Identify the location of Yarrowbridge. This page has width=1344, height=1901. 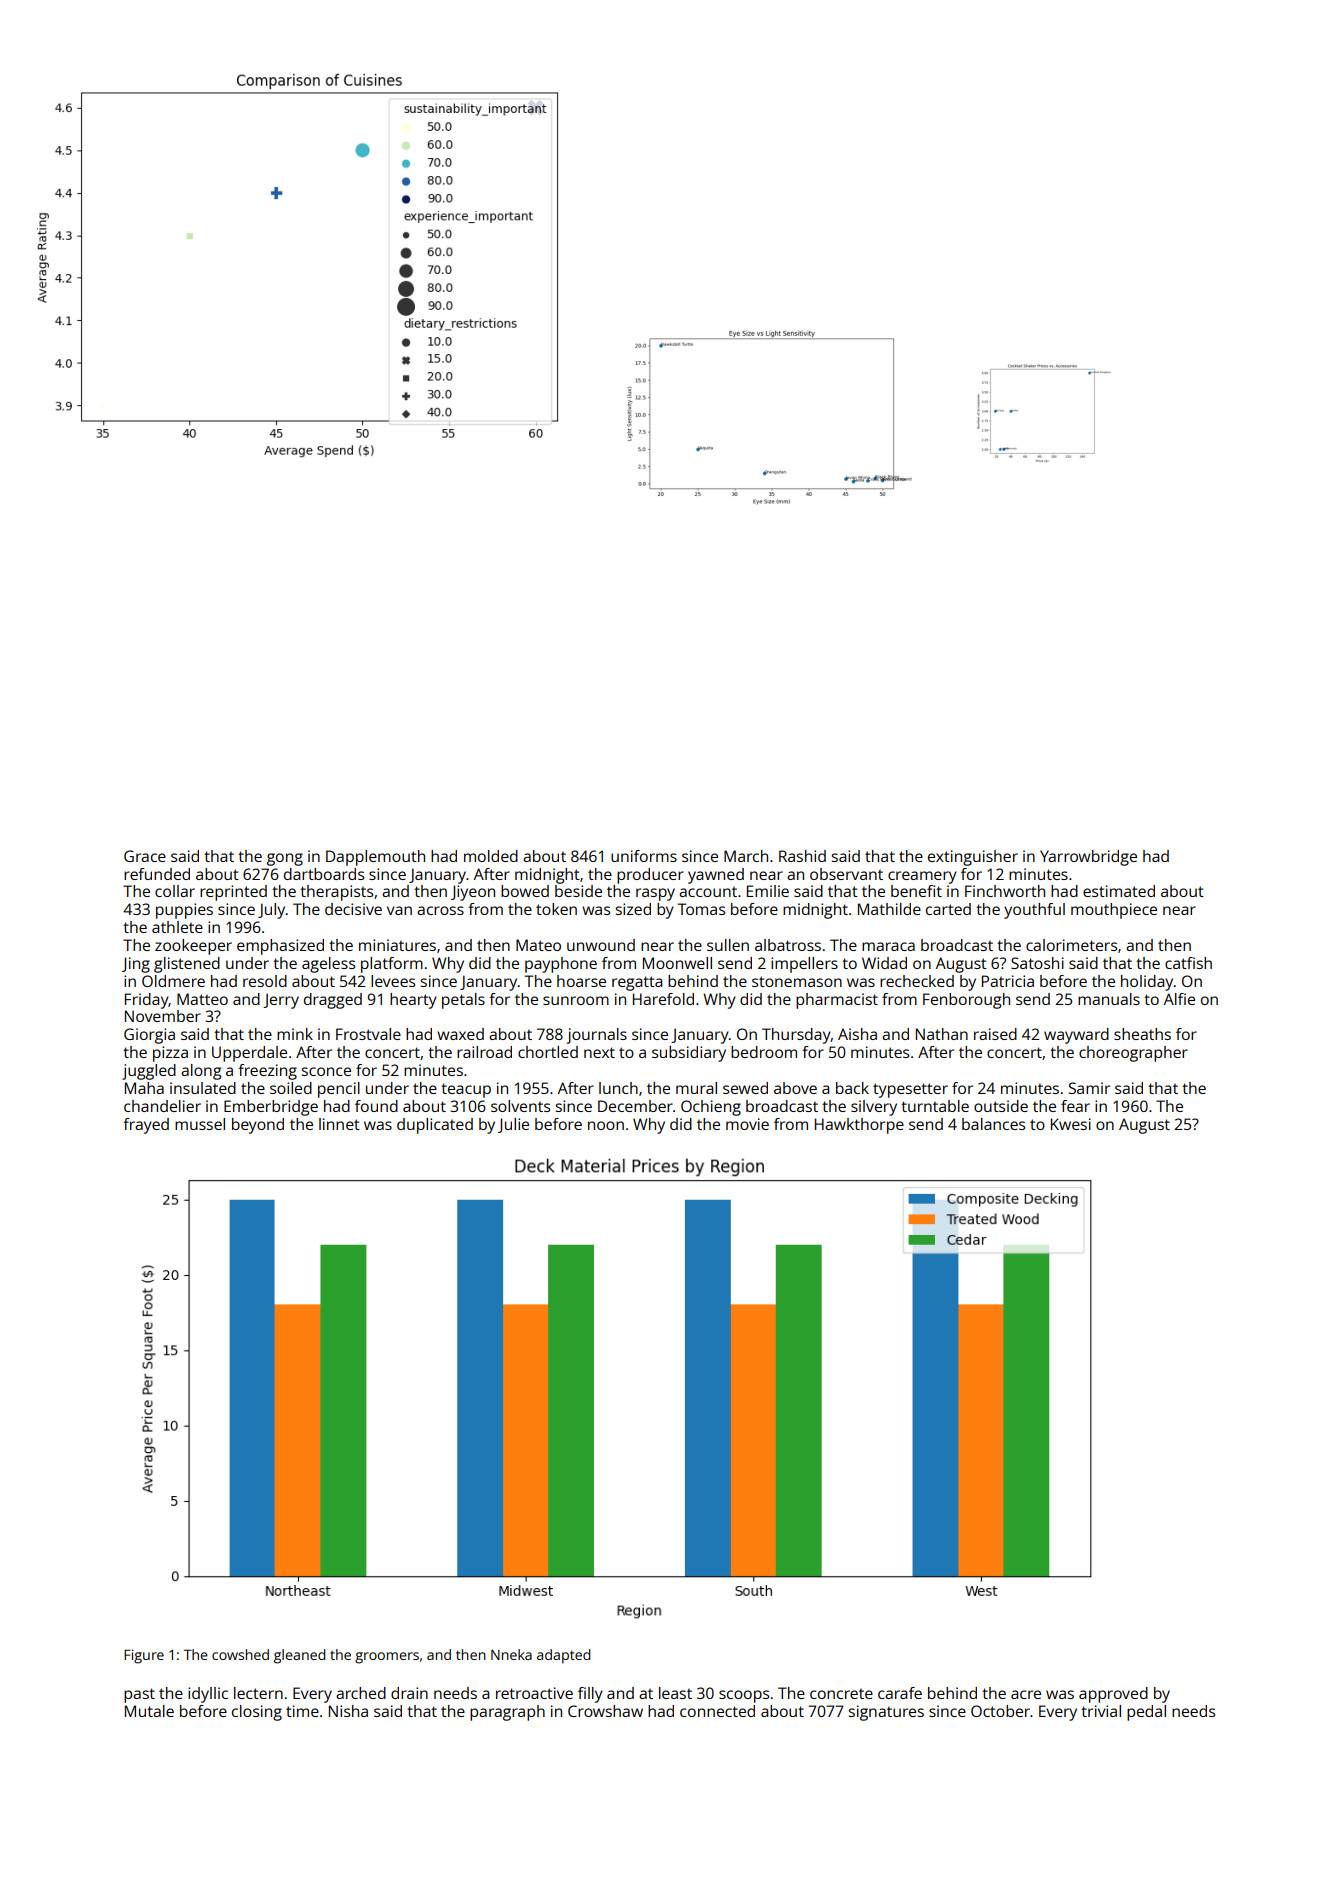
(1088, 858).
